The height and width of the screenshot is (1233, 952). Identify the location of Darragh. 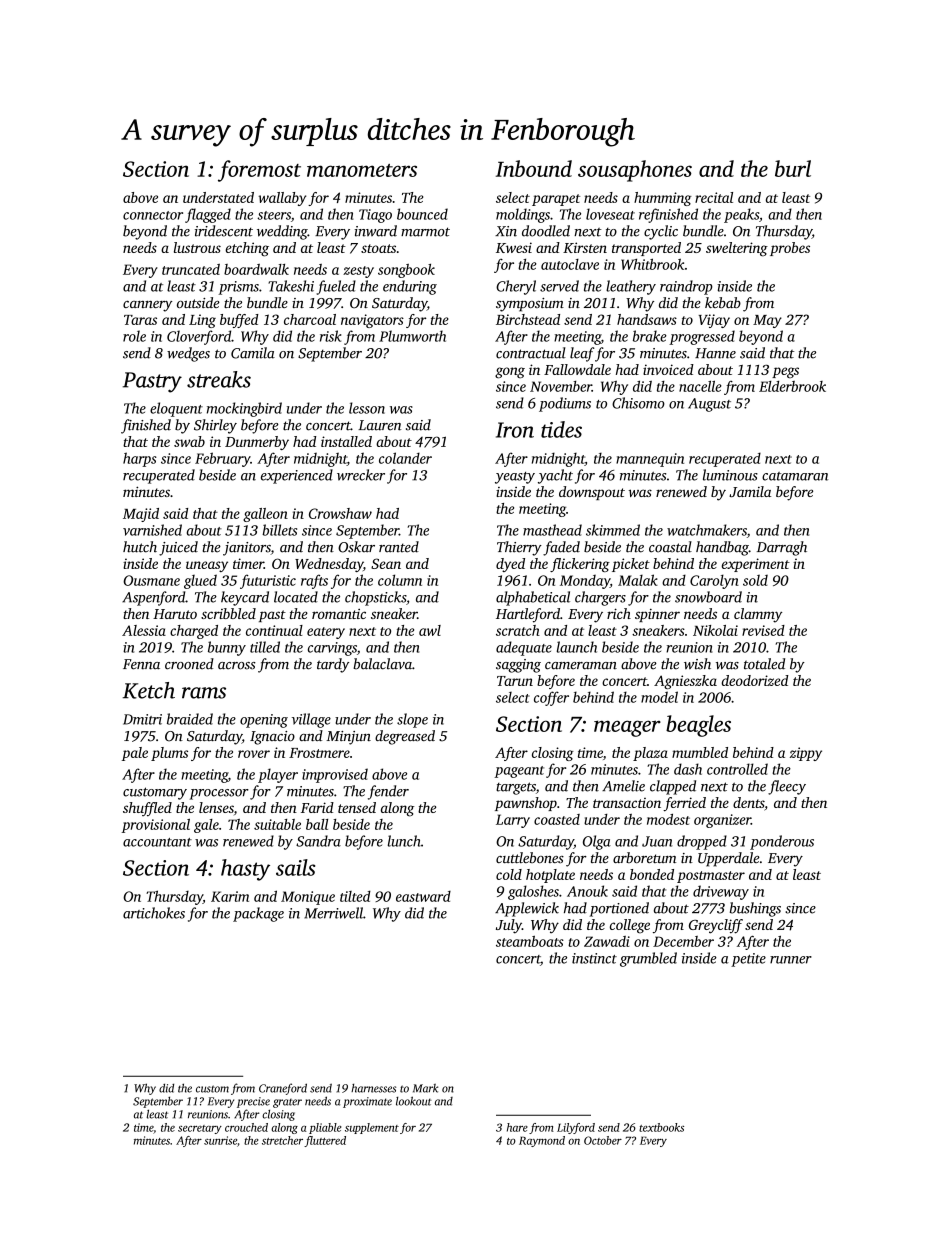
(782, 548).
